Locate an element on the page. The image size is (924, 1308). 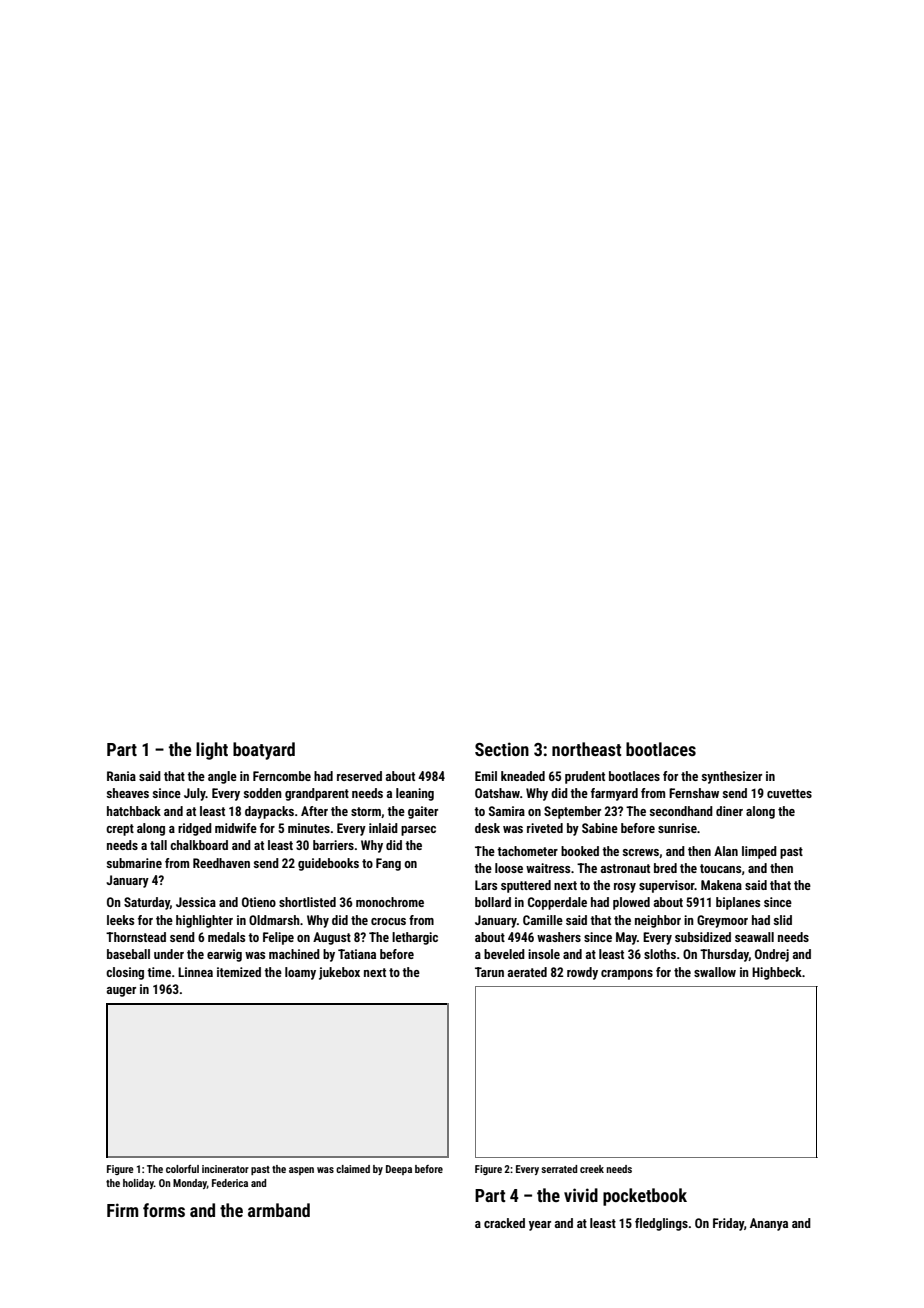
Friday is located at coordinates (728, 1224).
